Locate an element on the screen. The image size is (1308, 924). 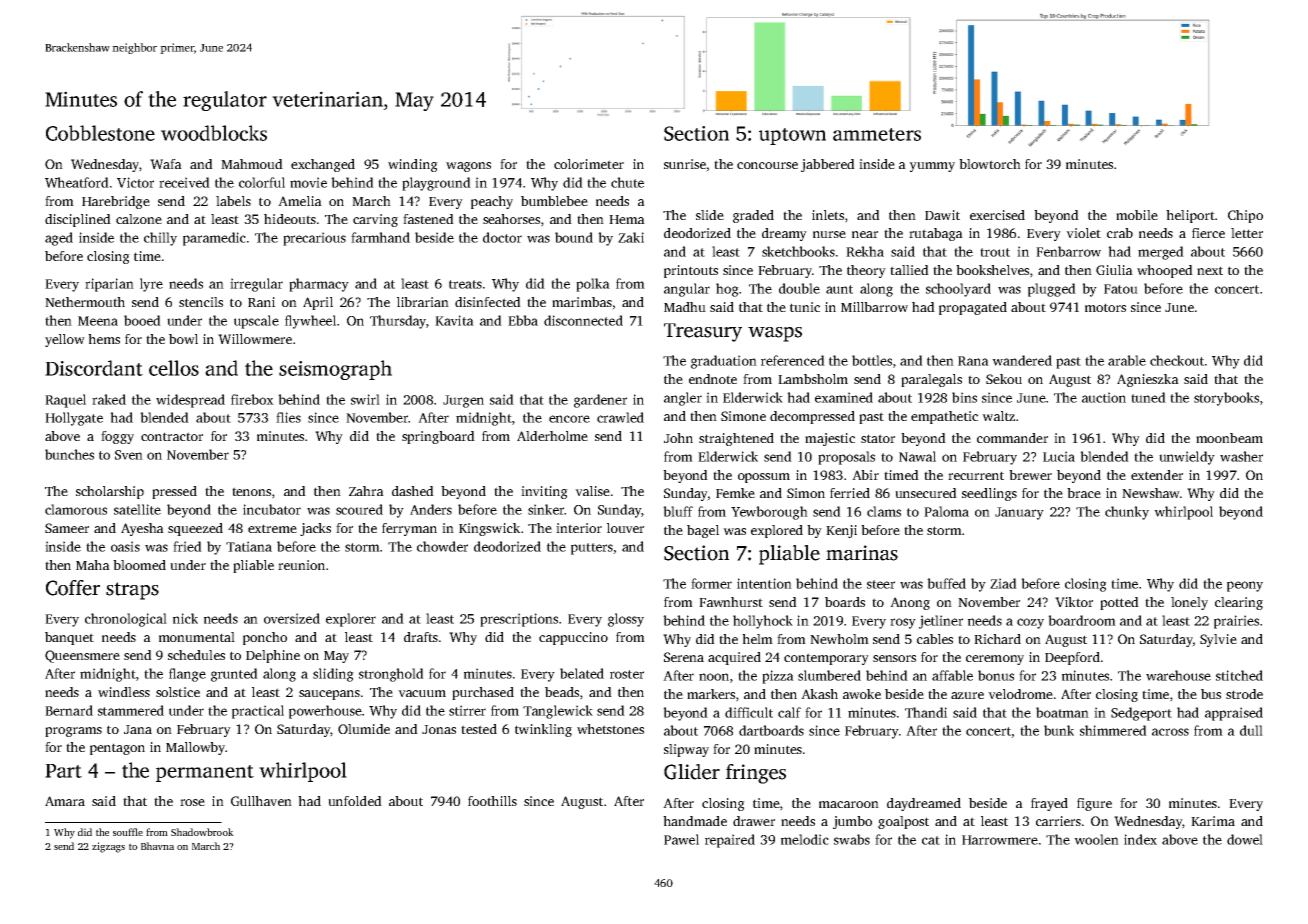
moonbeam is located at coordinates (1229, 438).
